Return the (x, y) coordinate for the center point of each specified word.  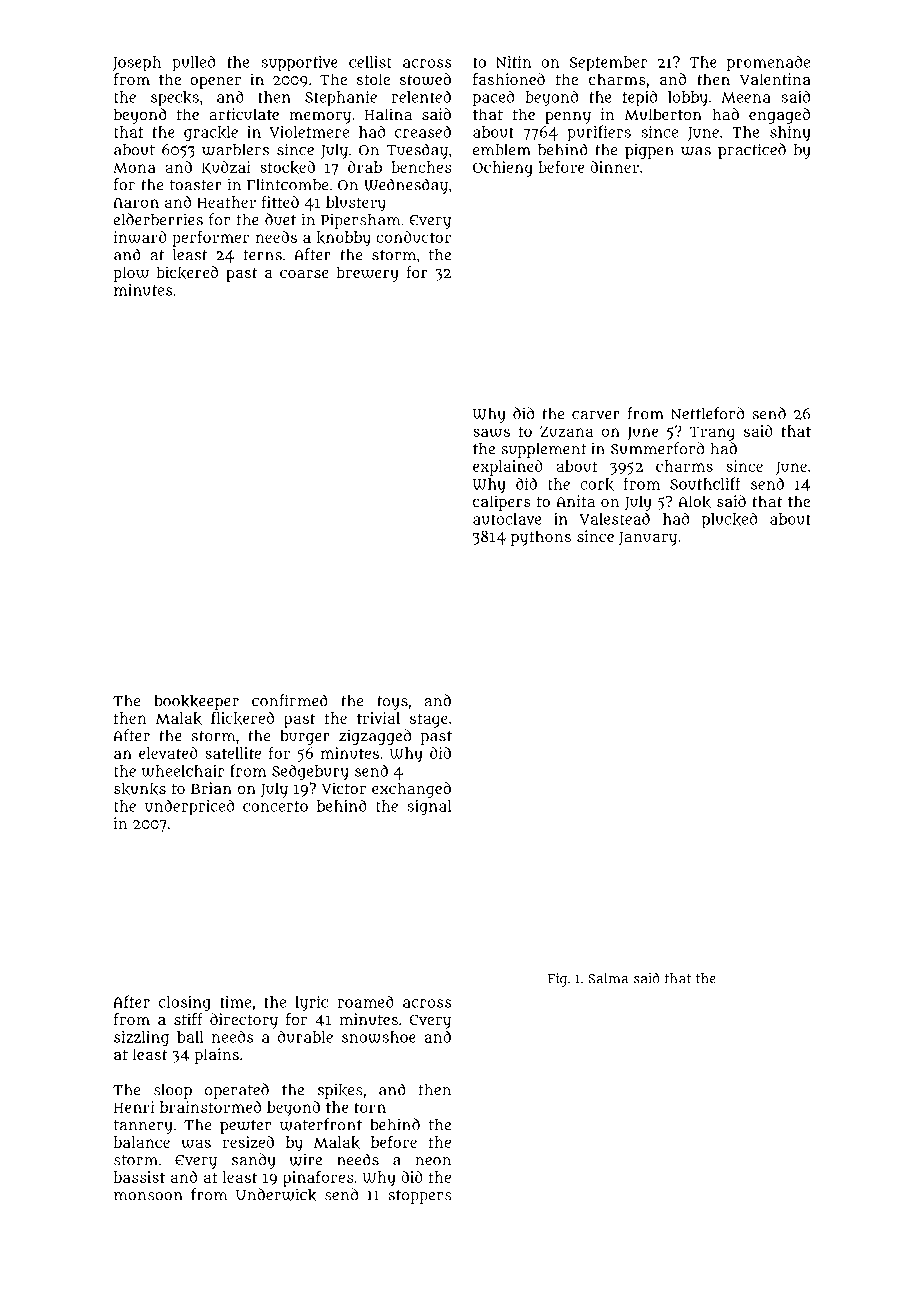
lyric (311, 1003)
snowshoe (379, 1037)
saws (491, 432)
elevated (168, 753)
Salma (608, 978)
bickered (187, 272)
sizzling (141, 1039)
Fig (557, 980)
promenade (768, 63)
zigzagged (375, 737)
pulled (193, 63)
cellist (370, 62)
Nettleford (707, 413)
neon (433, 1161)
